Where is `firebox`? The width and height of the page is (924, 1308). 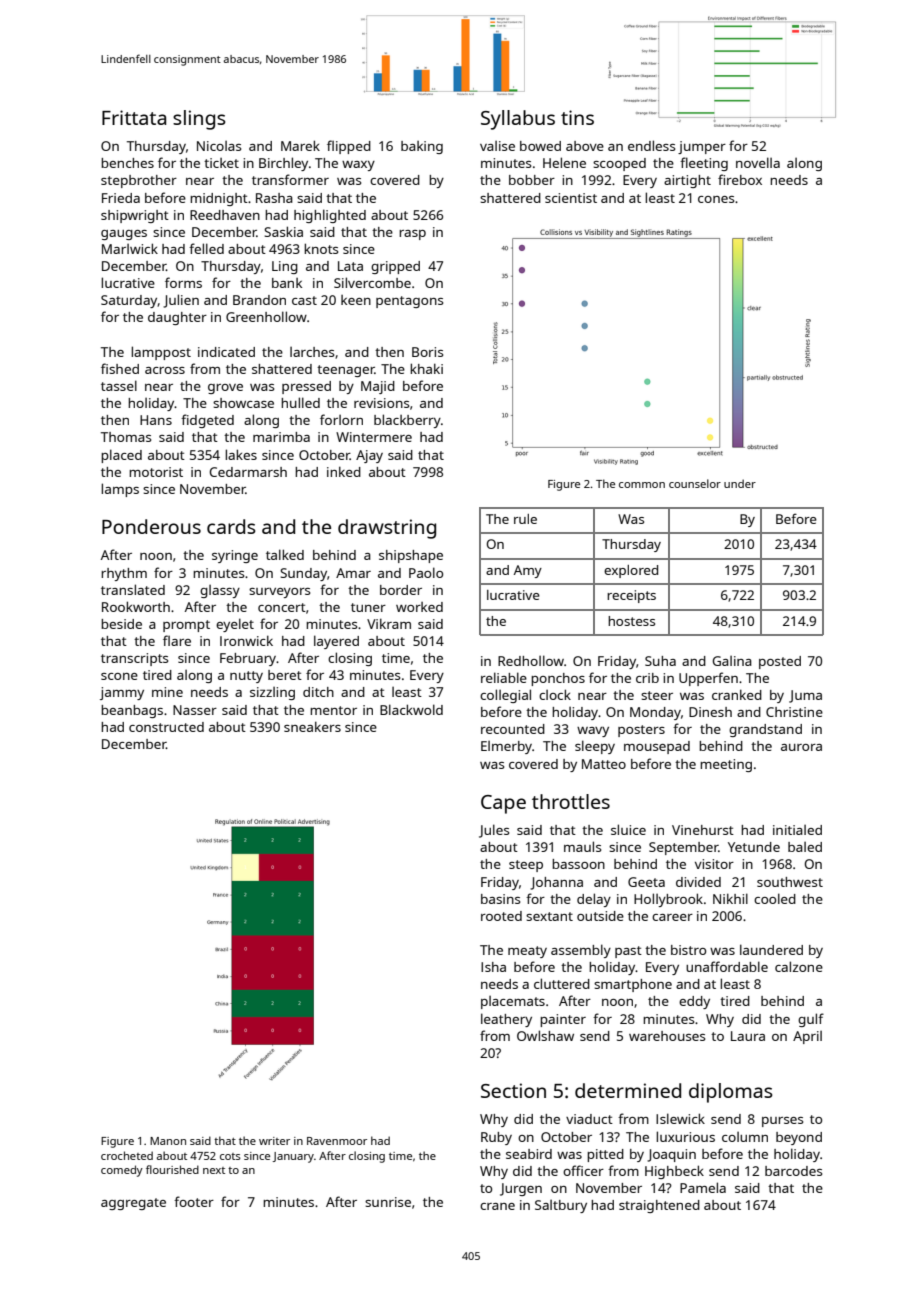 firebox is located at coordinates (740, 179).
